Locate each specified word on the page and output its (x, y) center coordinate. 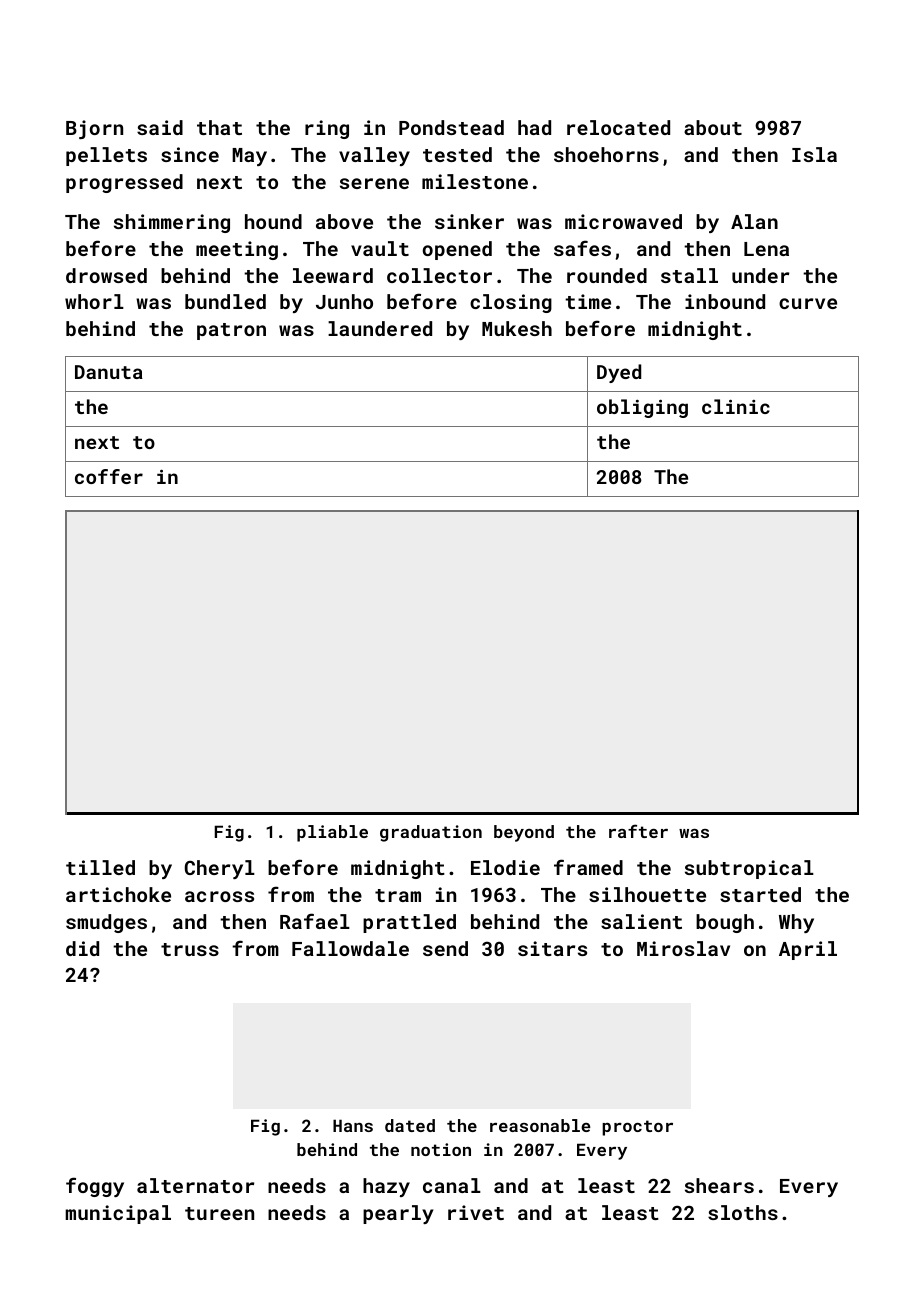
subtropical (749, 869)
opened (457, 250)
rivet (476, 1212)
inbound (725, 301)
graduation (431, 833)
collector (439, 275)
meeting (237, 250)
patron (231, 331)
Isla (814, 154)
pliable (332, 833)
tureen (219, 1213)
